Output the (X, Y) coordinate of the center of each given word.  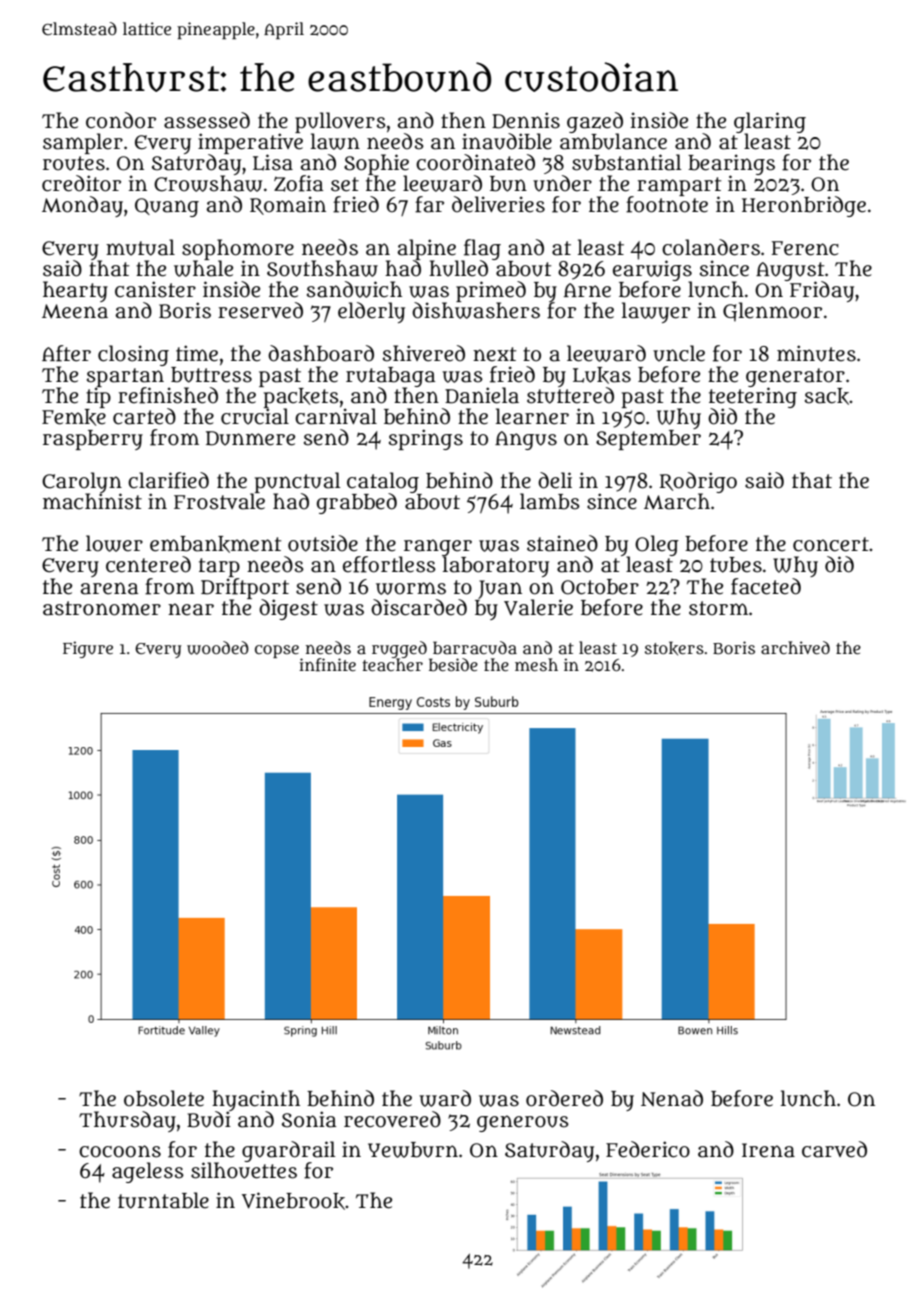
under (562, 183)
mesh (536, 664)
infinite (327, 665)
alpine (427, 249)
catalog (383, 482)
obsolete (164, 1098)
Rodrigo (698, 482)
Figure (88, 649)
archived (795, 647)
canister (155, 289)
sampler (83, 143)
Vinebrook (293, 1201)
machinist (92, 501)
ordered (564, 1098)
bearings (731, 164)
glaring (770, 122)
